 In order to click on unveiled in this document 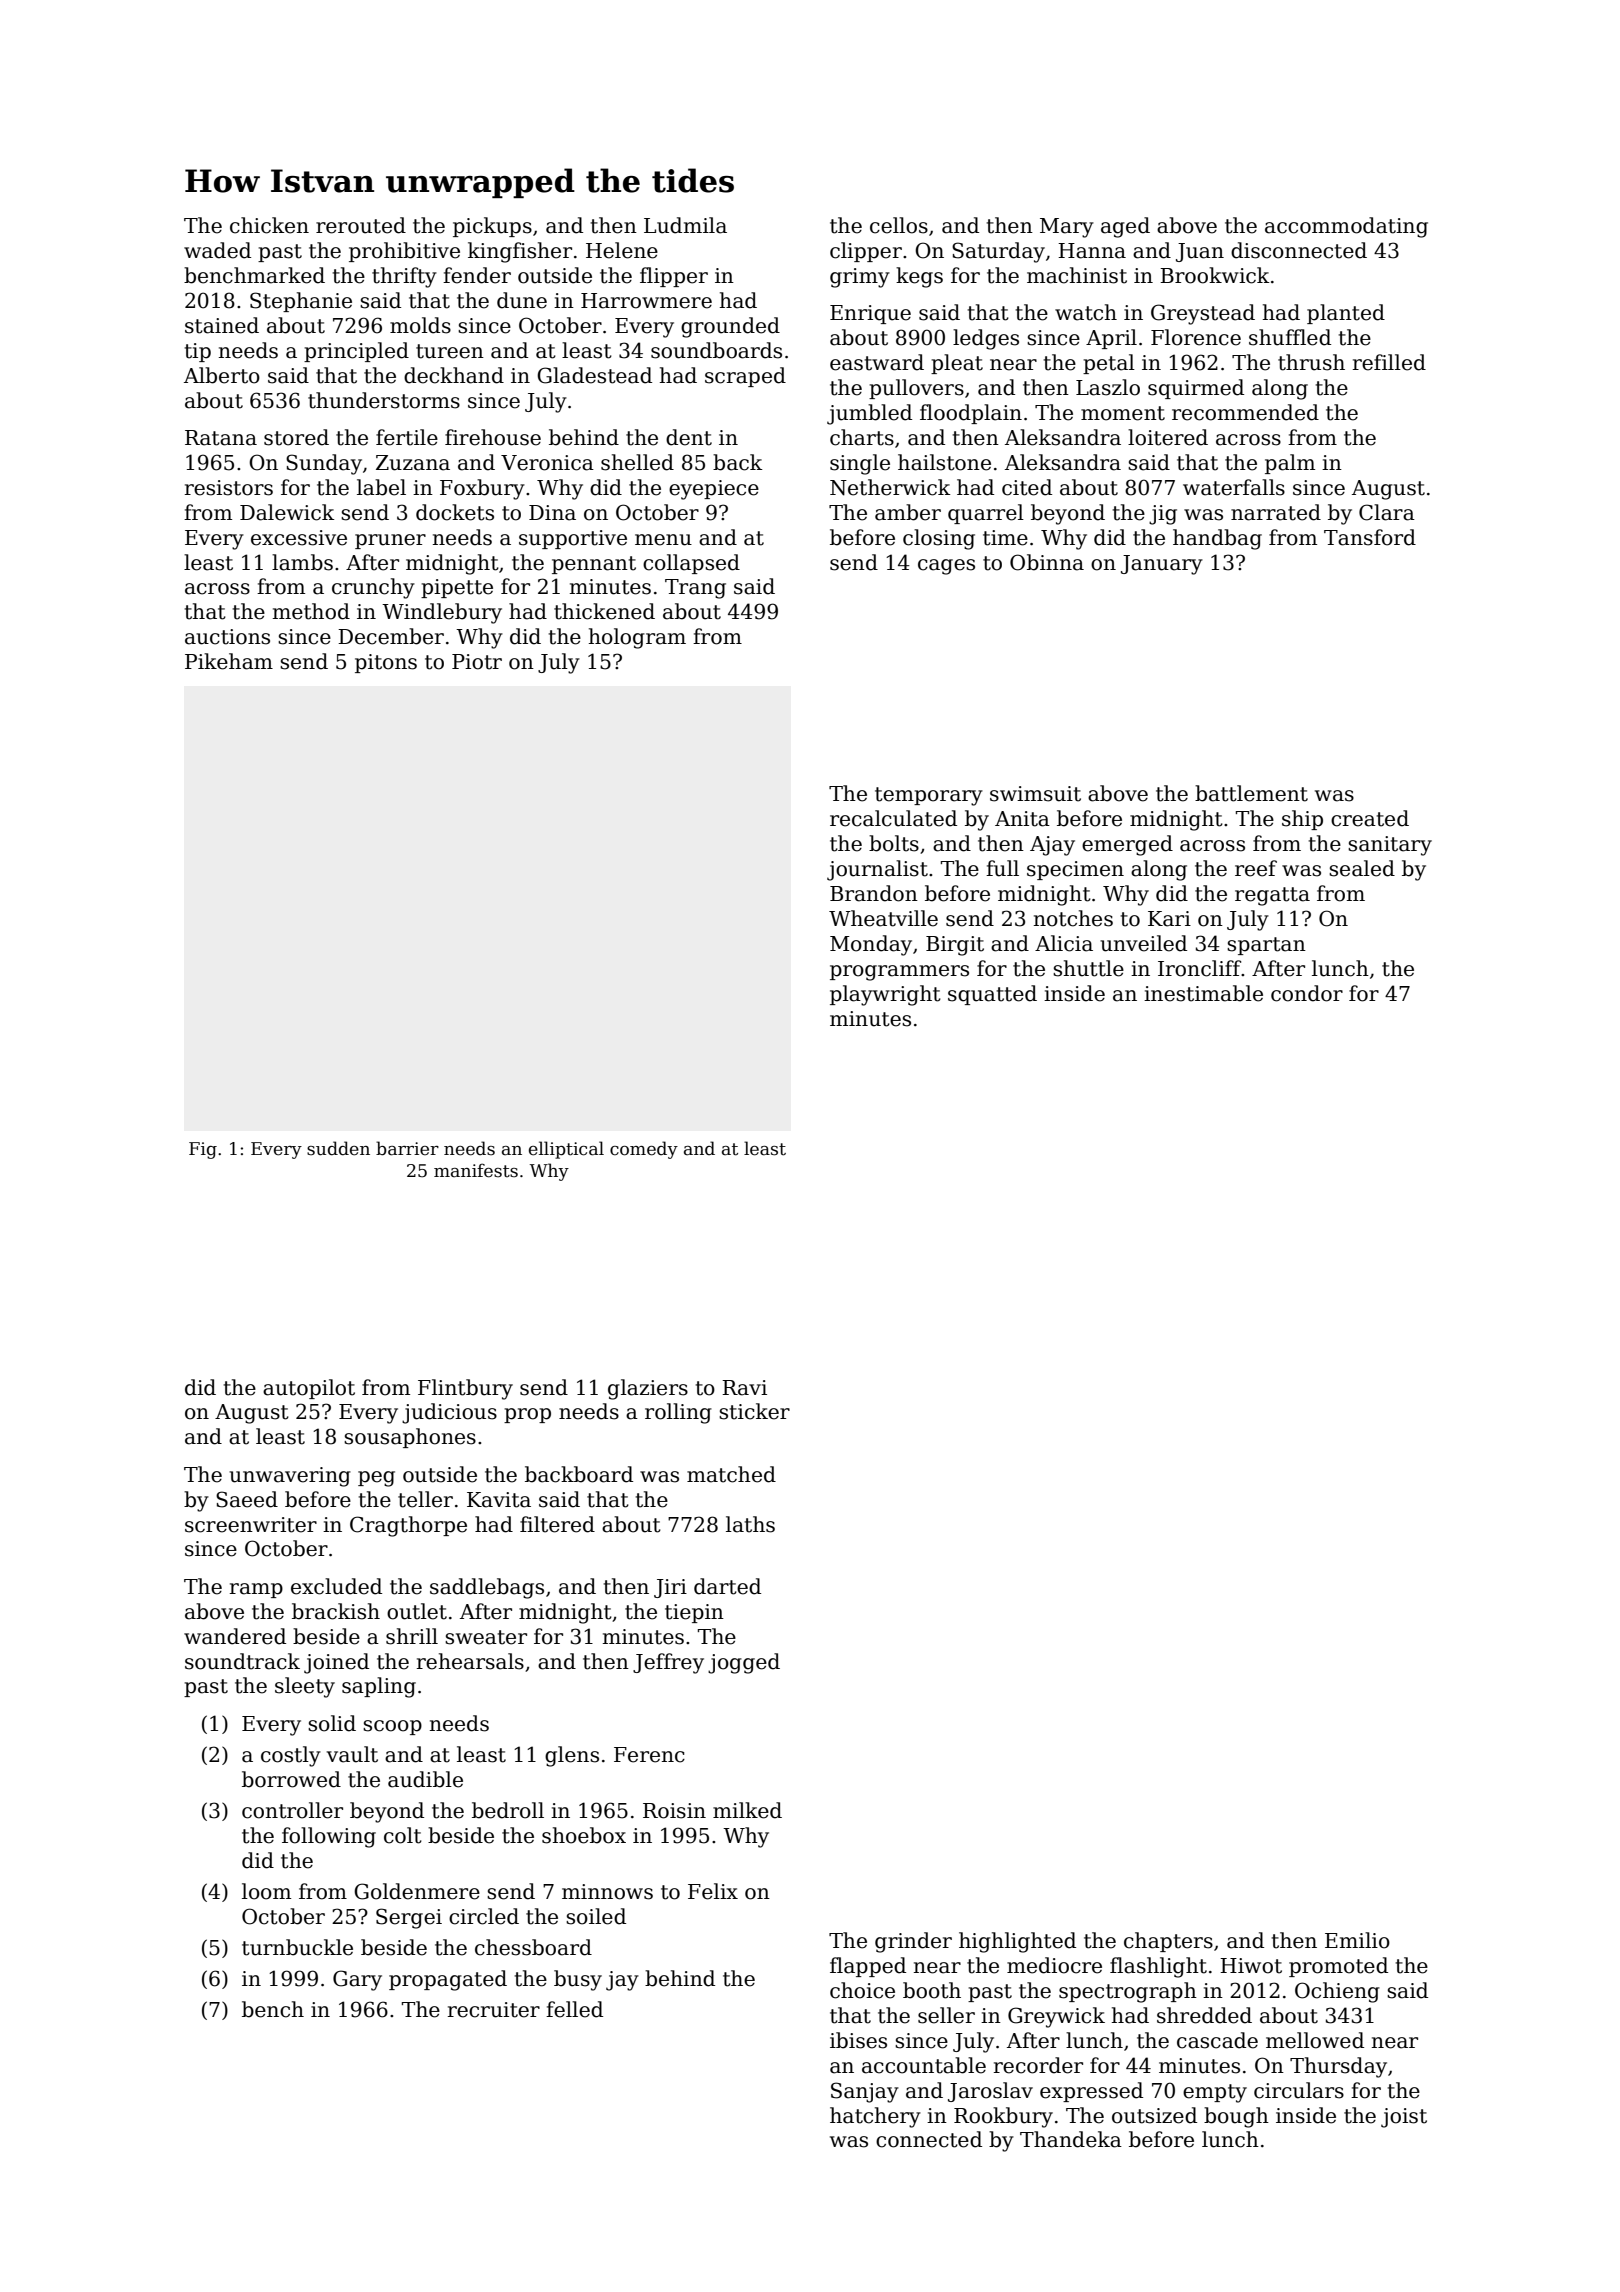, I will do `click(1143, 943)`.
